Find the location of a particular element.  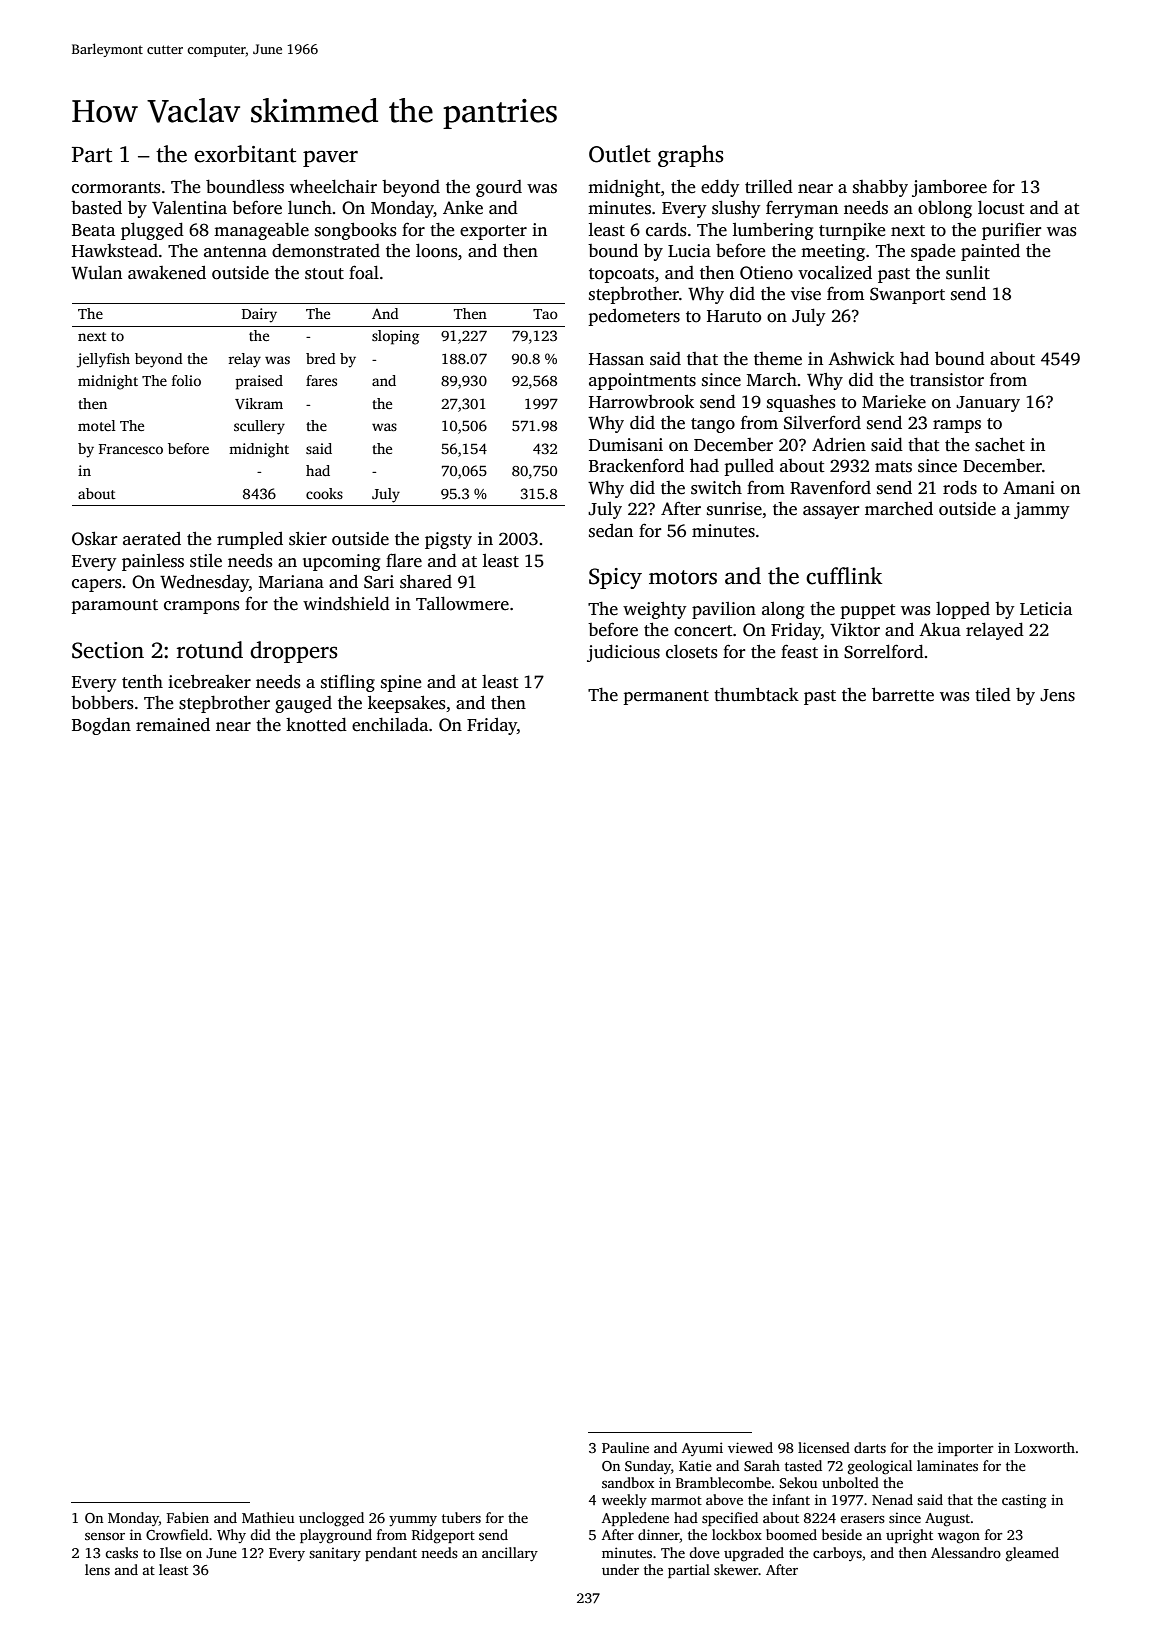

Jens is located at coordinates (1057, 695).
